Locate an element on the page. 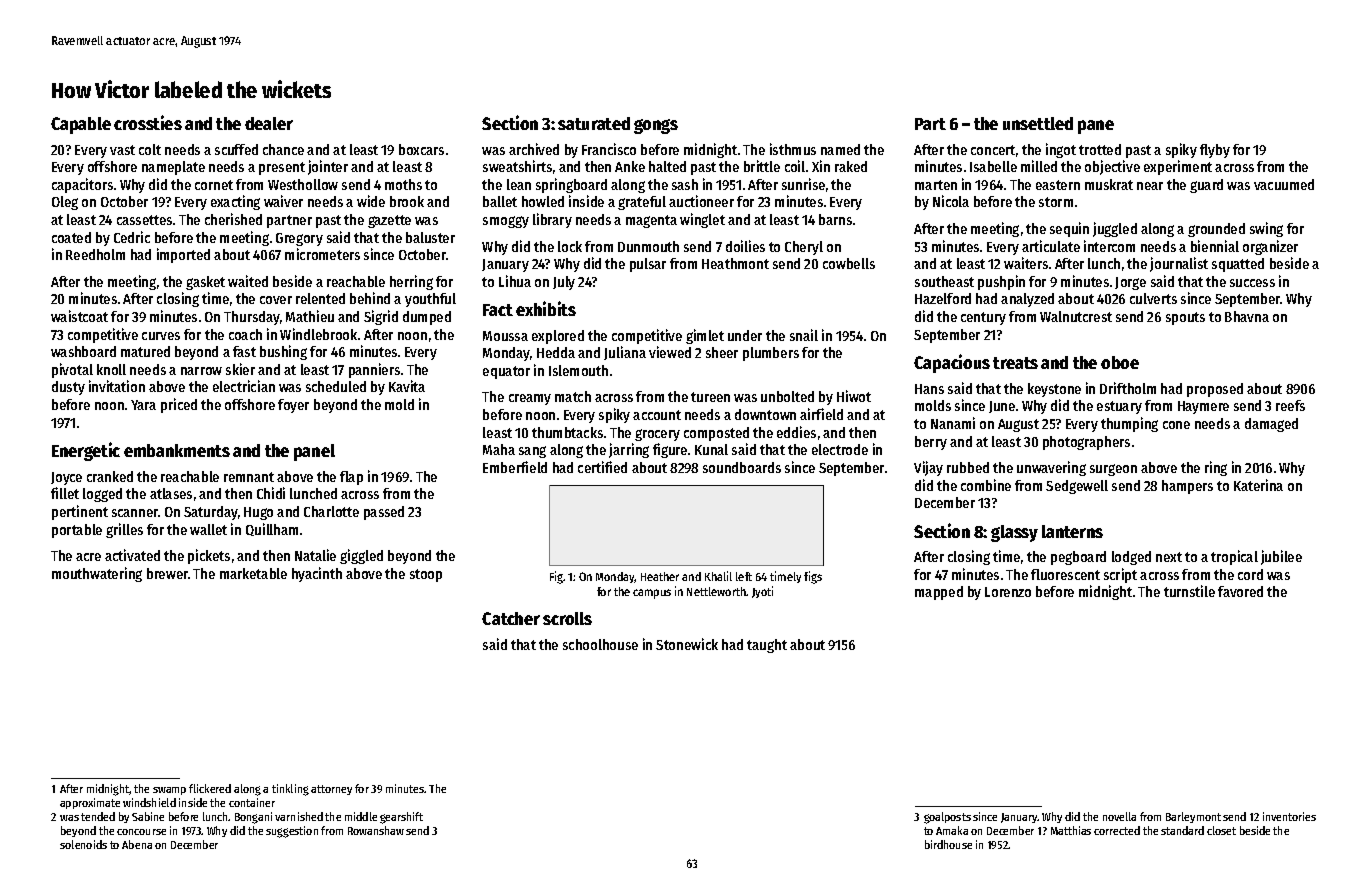 The height and width of the page is (887, 1372). Saturday is located at coordinates (211, 513).
